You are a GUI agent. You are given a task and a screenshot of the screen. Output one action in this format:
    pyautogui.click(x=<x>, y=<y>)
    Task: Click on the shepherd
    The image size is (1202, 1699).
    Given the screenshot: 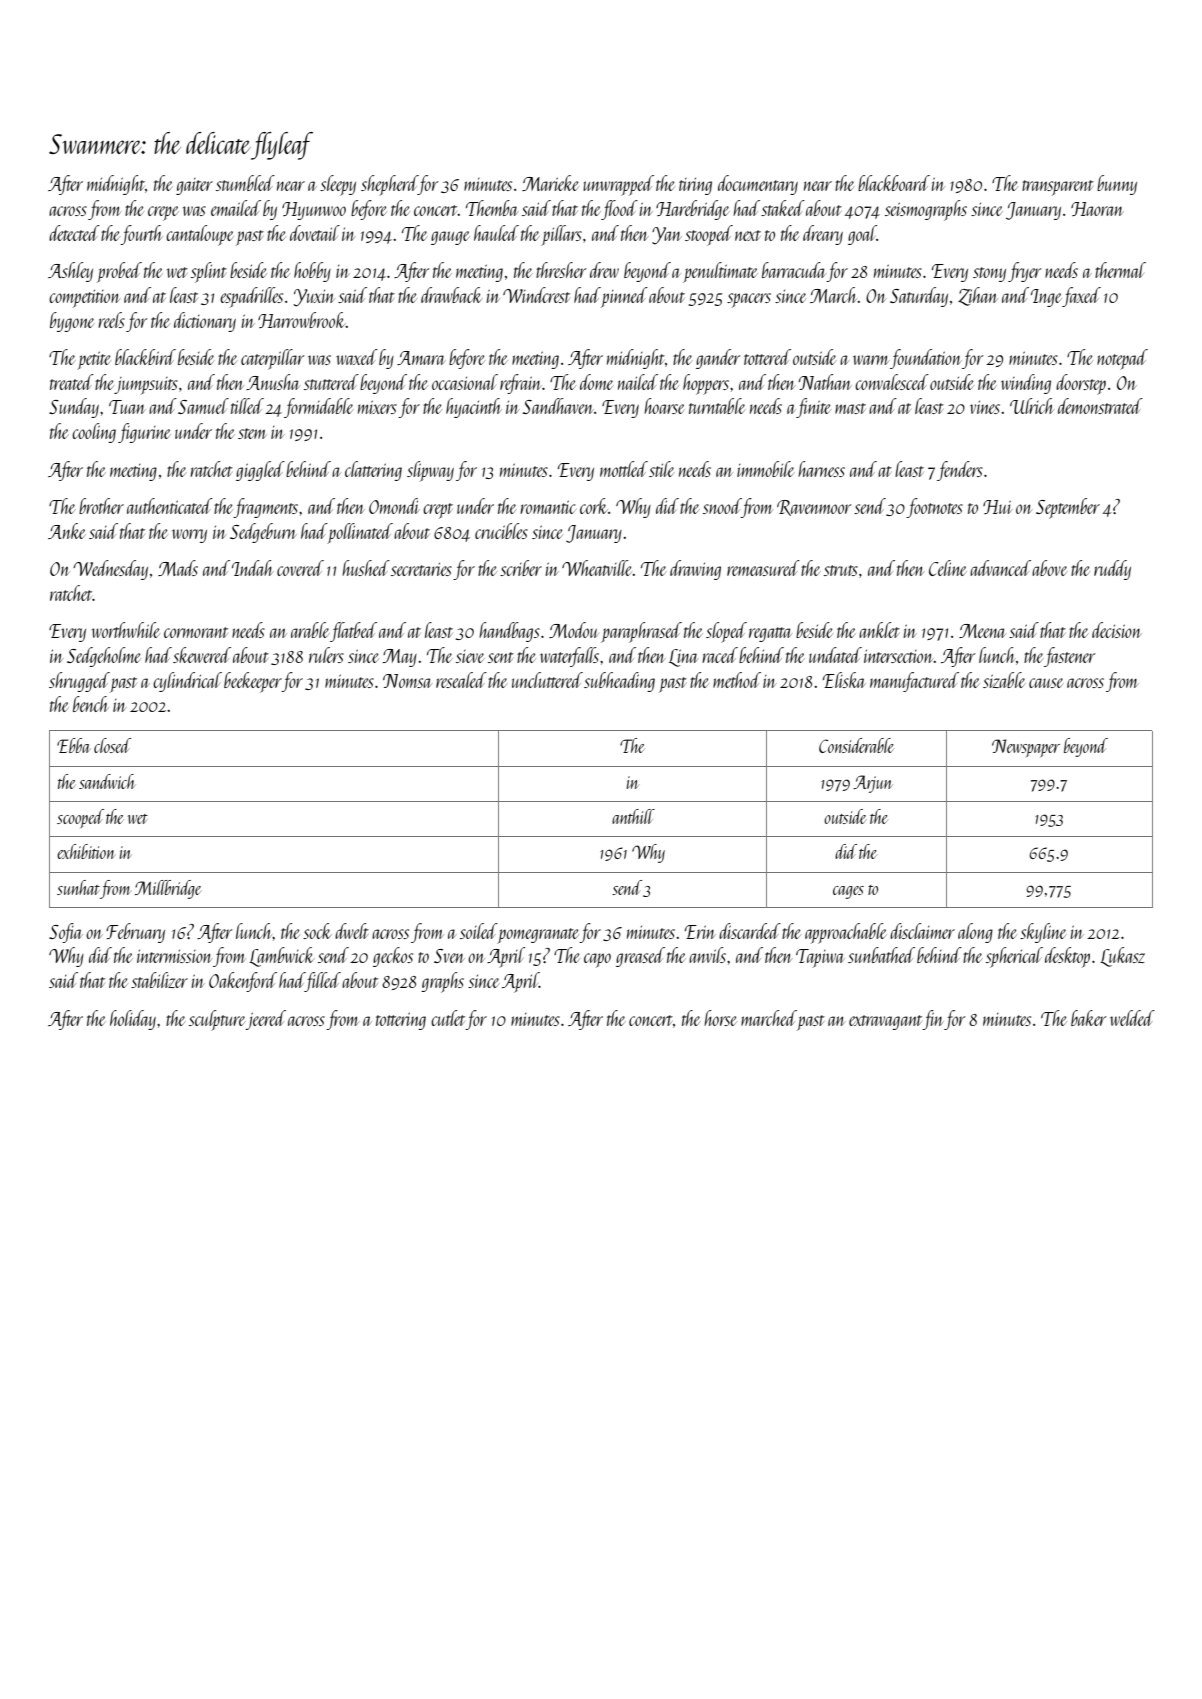 What is the action you would take?
    pyautogui.click(x=389, y=185)
